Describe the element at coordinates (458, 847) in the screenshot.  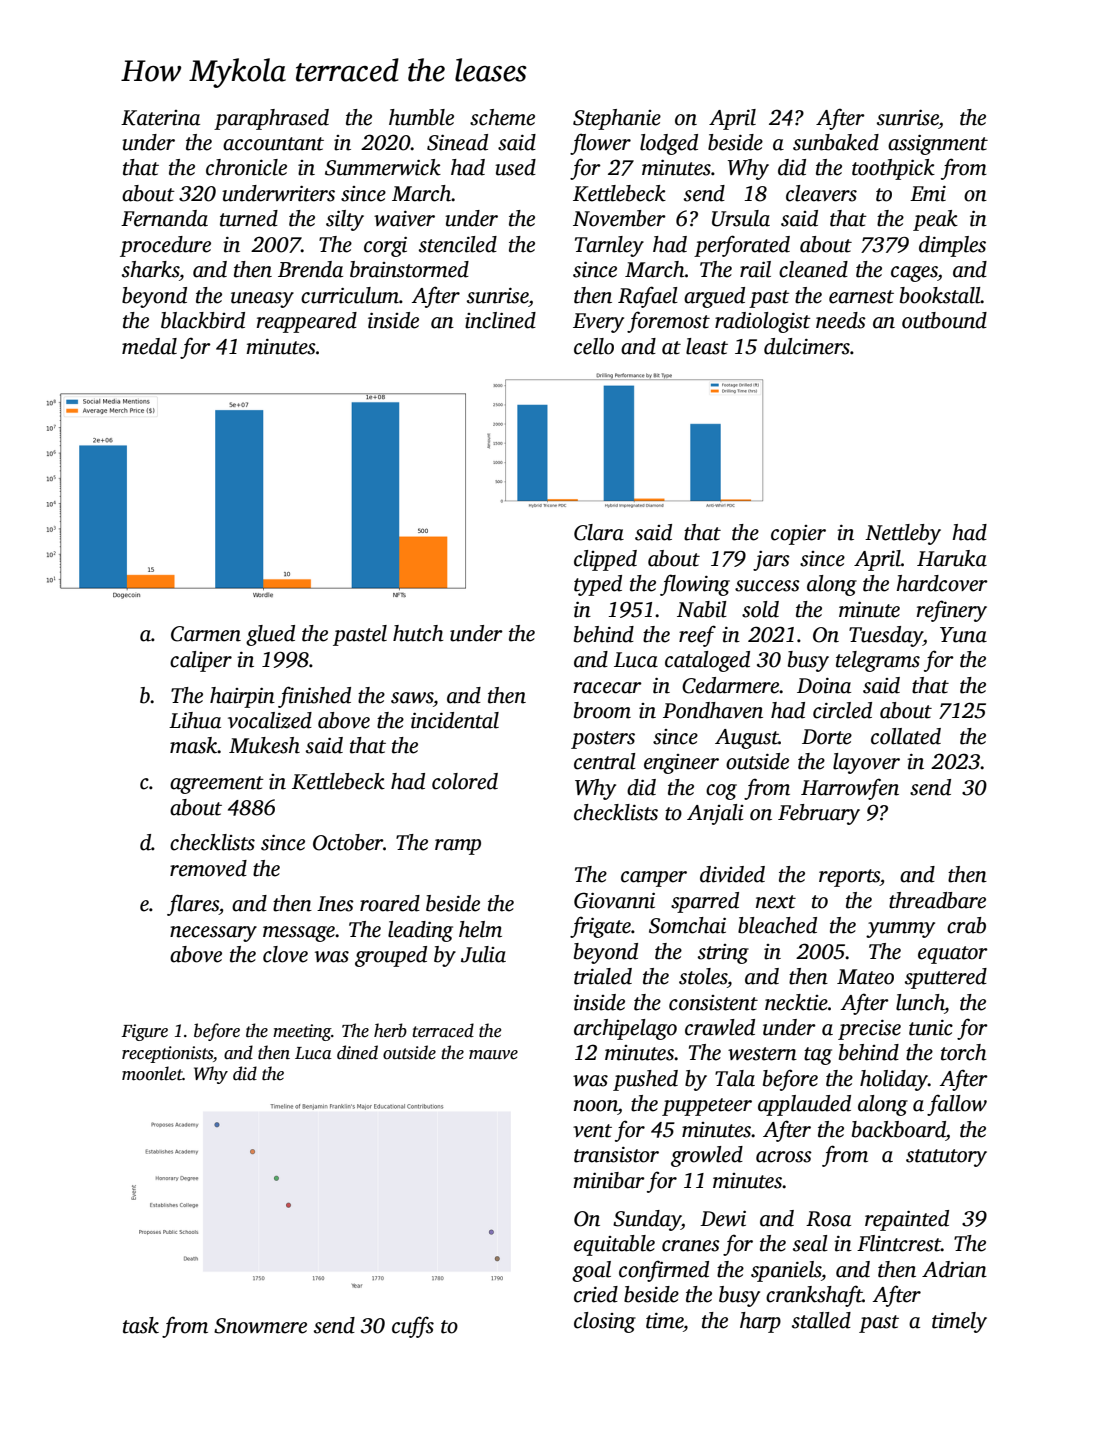
I see `ramp` at that location.
